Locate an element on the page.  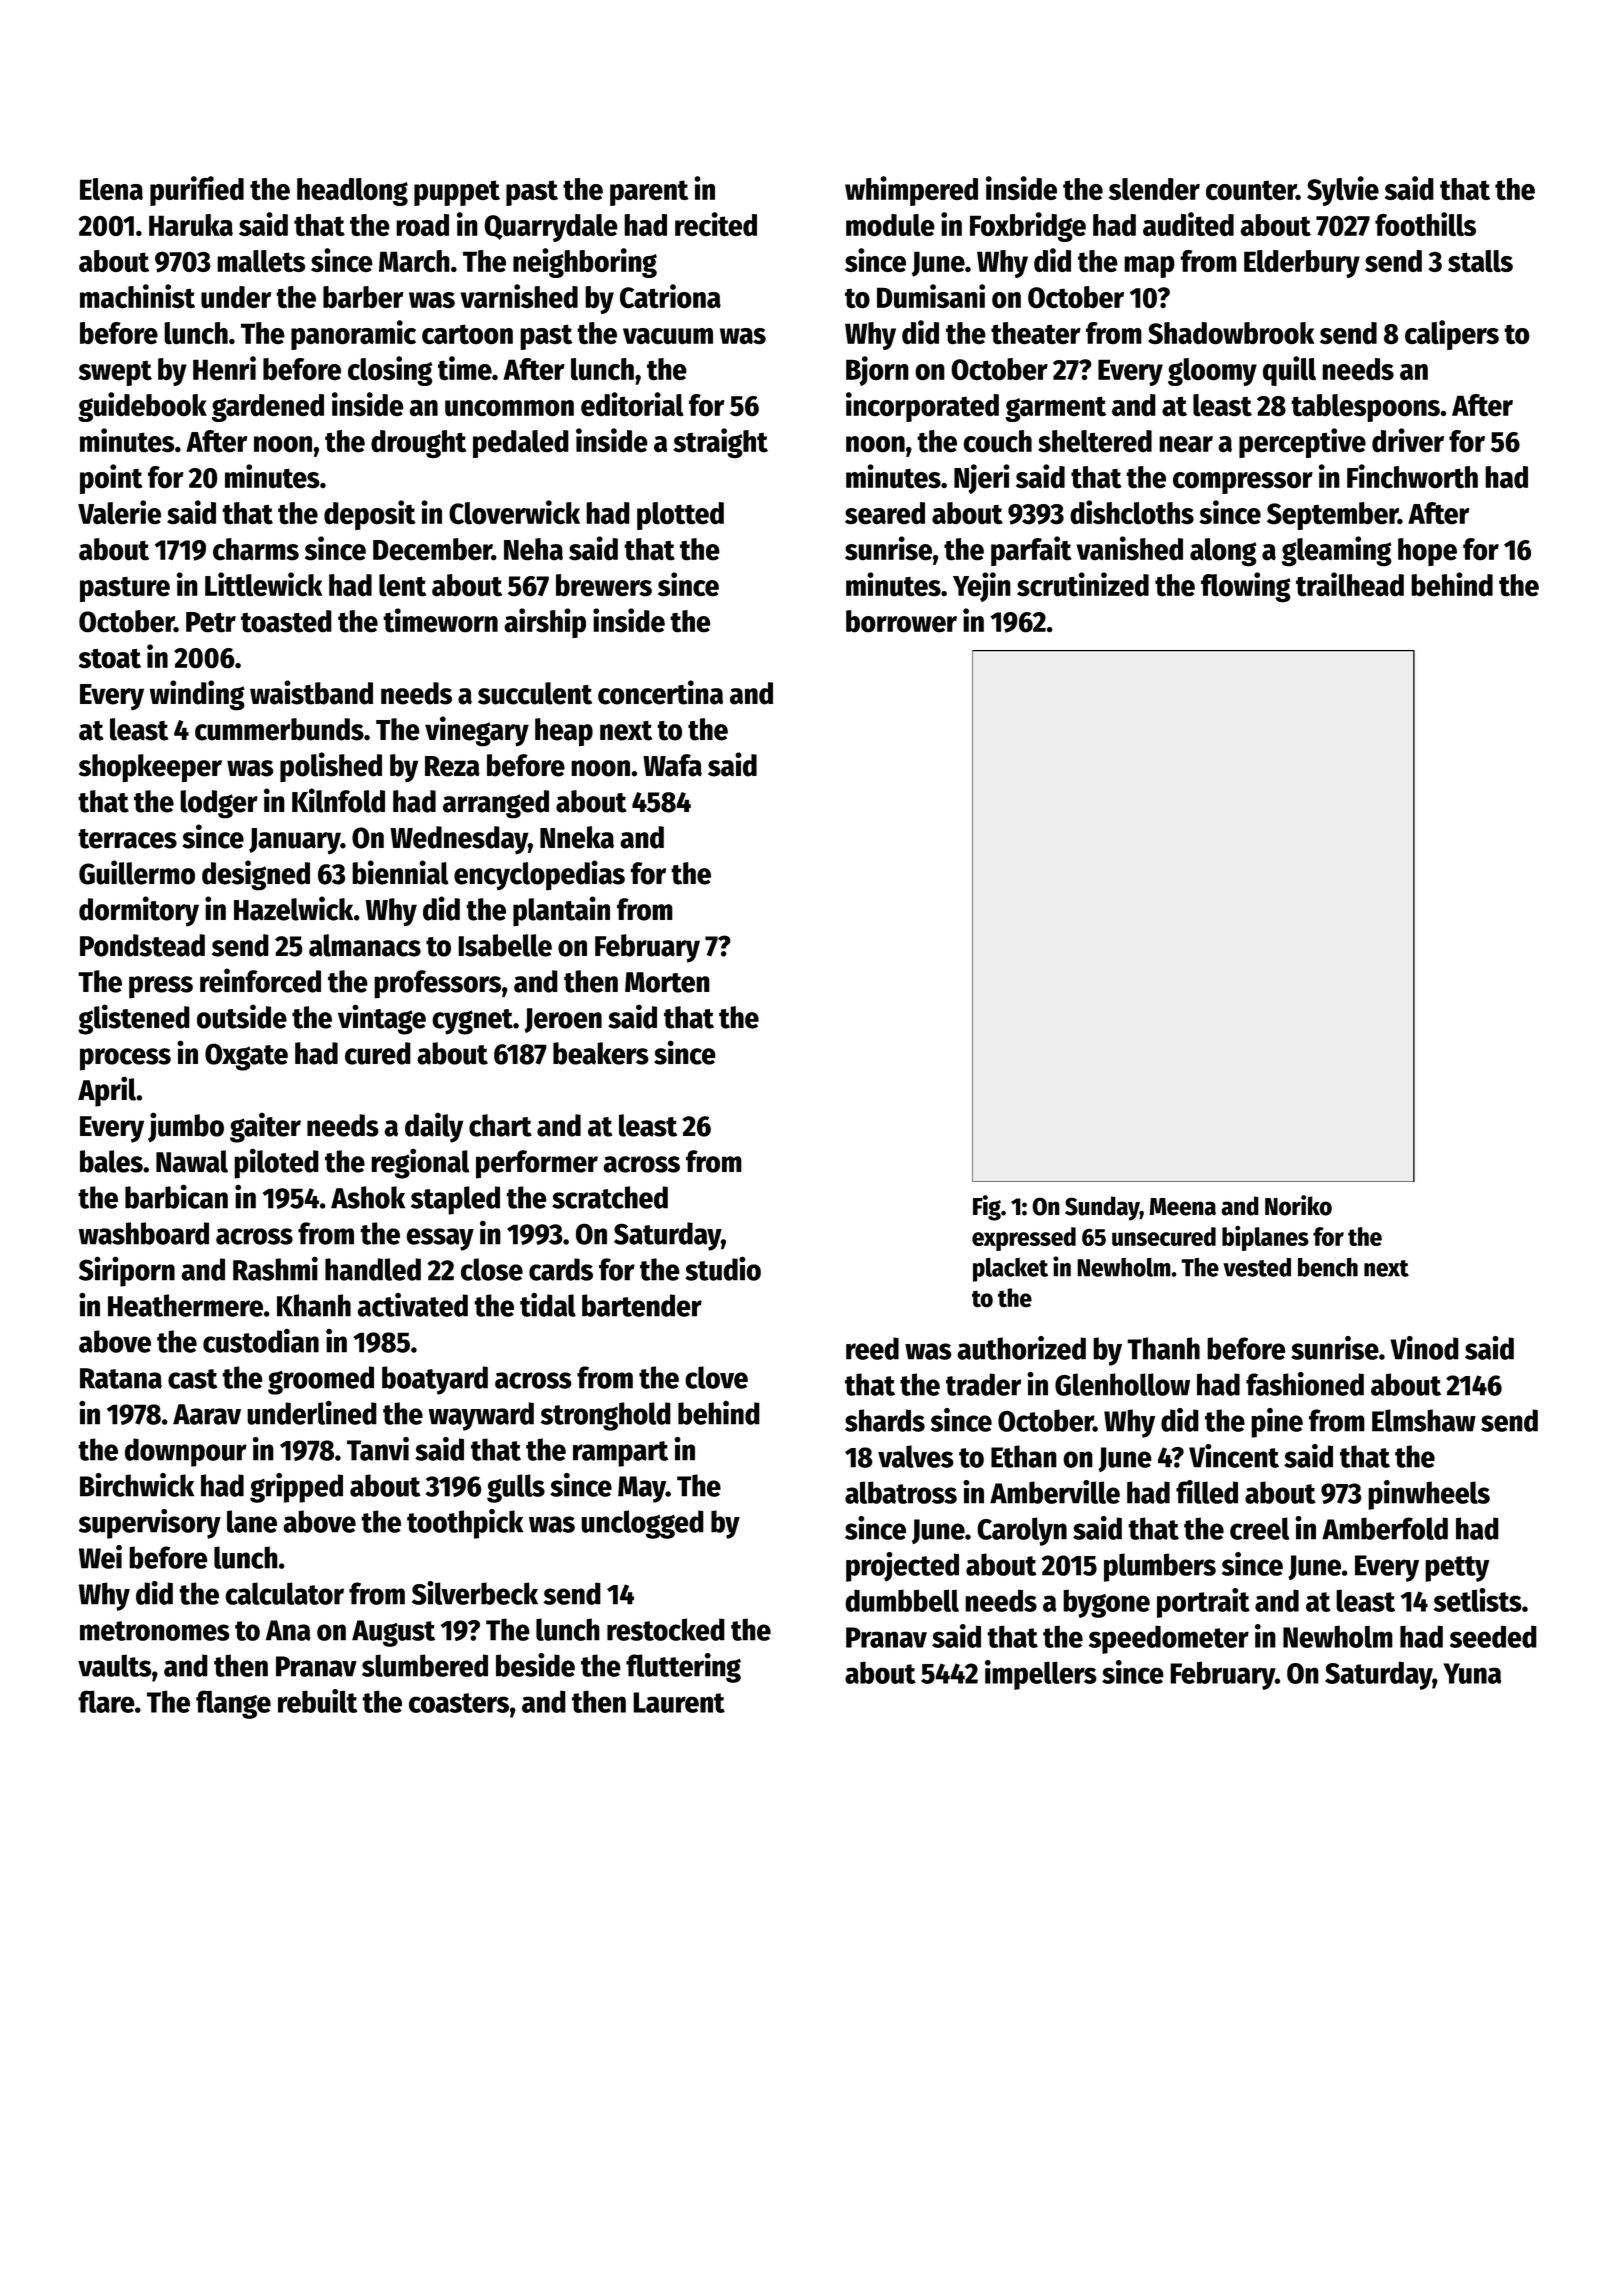
flange is located at coordinates (233, 1704).
